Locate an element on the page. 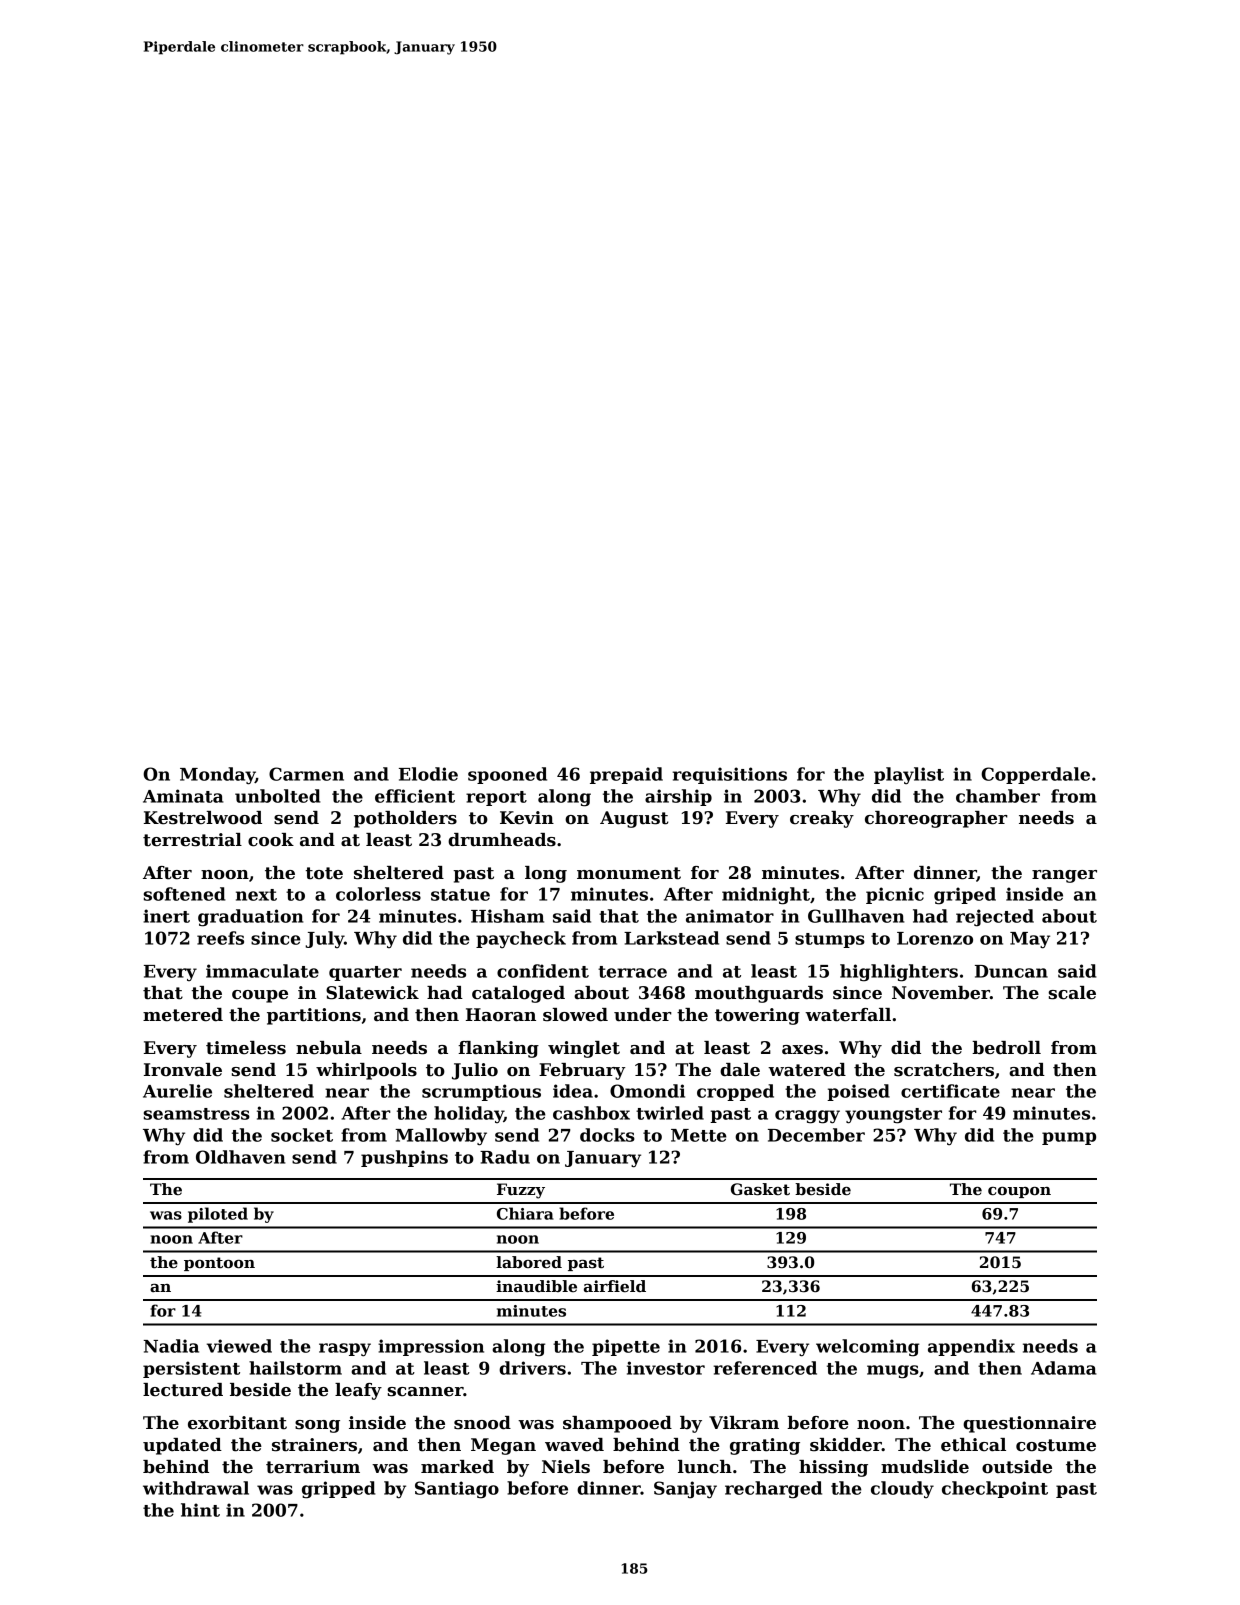 The height and width of the page is (1605, 1240). playlist is located at coordinates (909, 775).
